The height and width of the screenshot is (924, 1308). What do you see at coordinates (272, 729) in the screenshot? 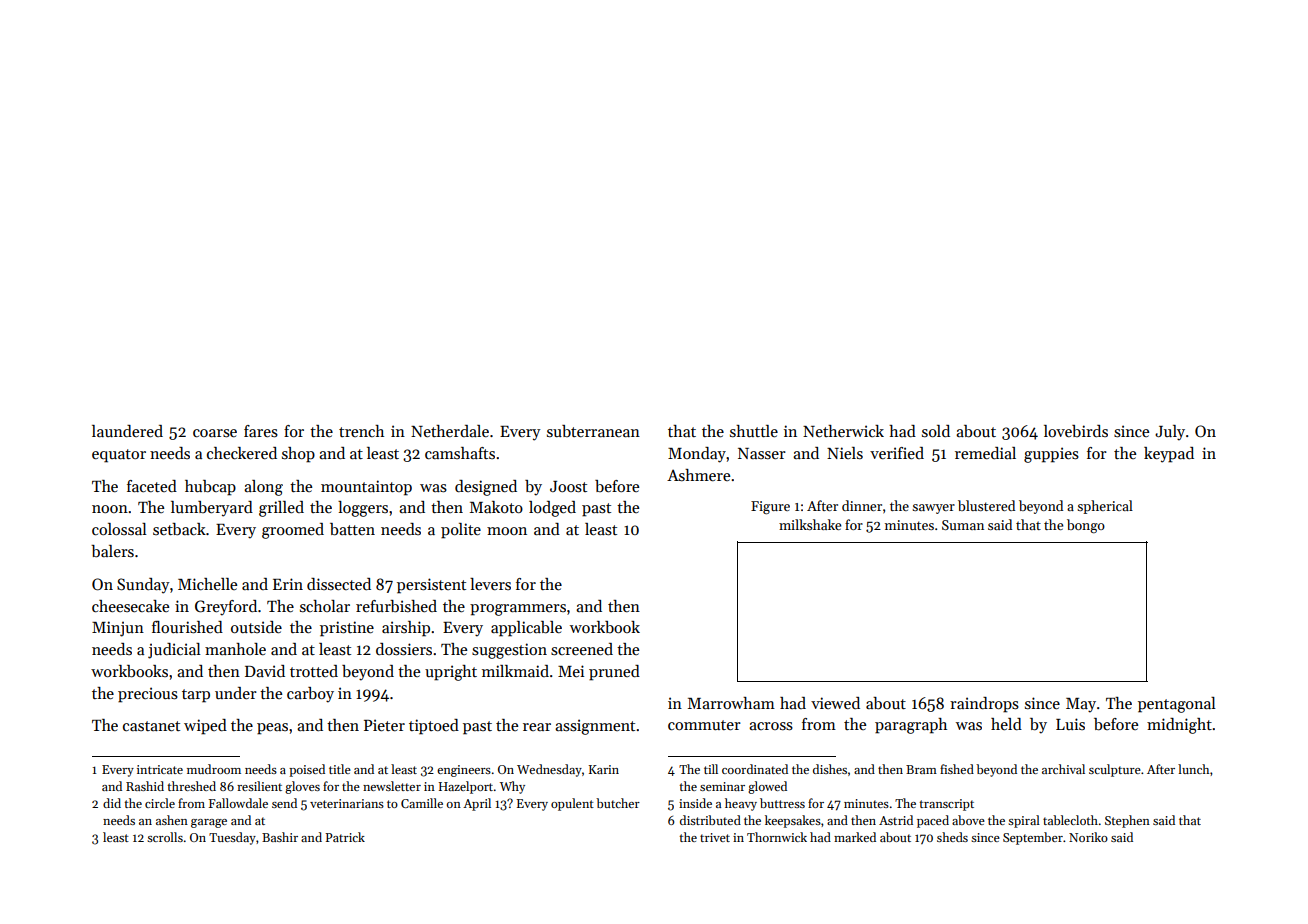
I see `peas` at bounding box center [272, 729].
